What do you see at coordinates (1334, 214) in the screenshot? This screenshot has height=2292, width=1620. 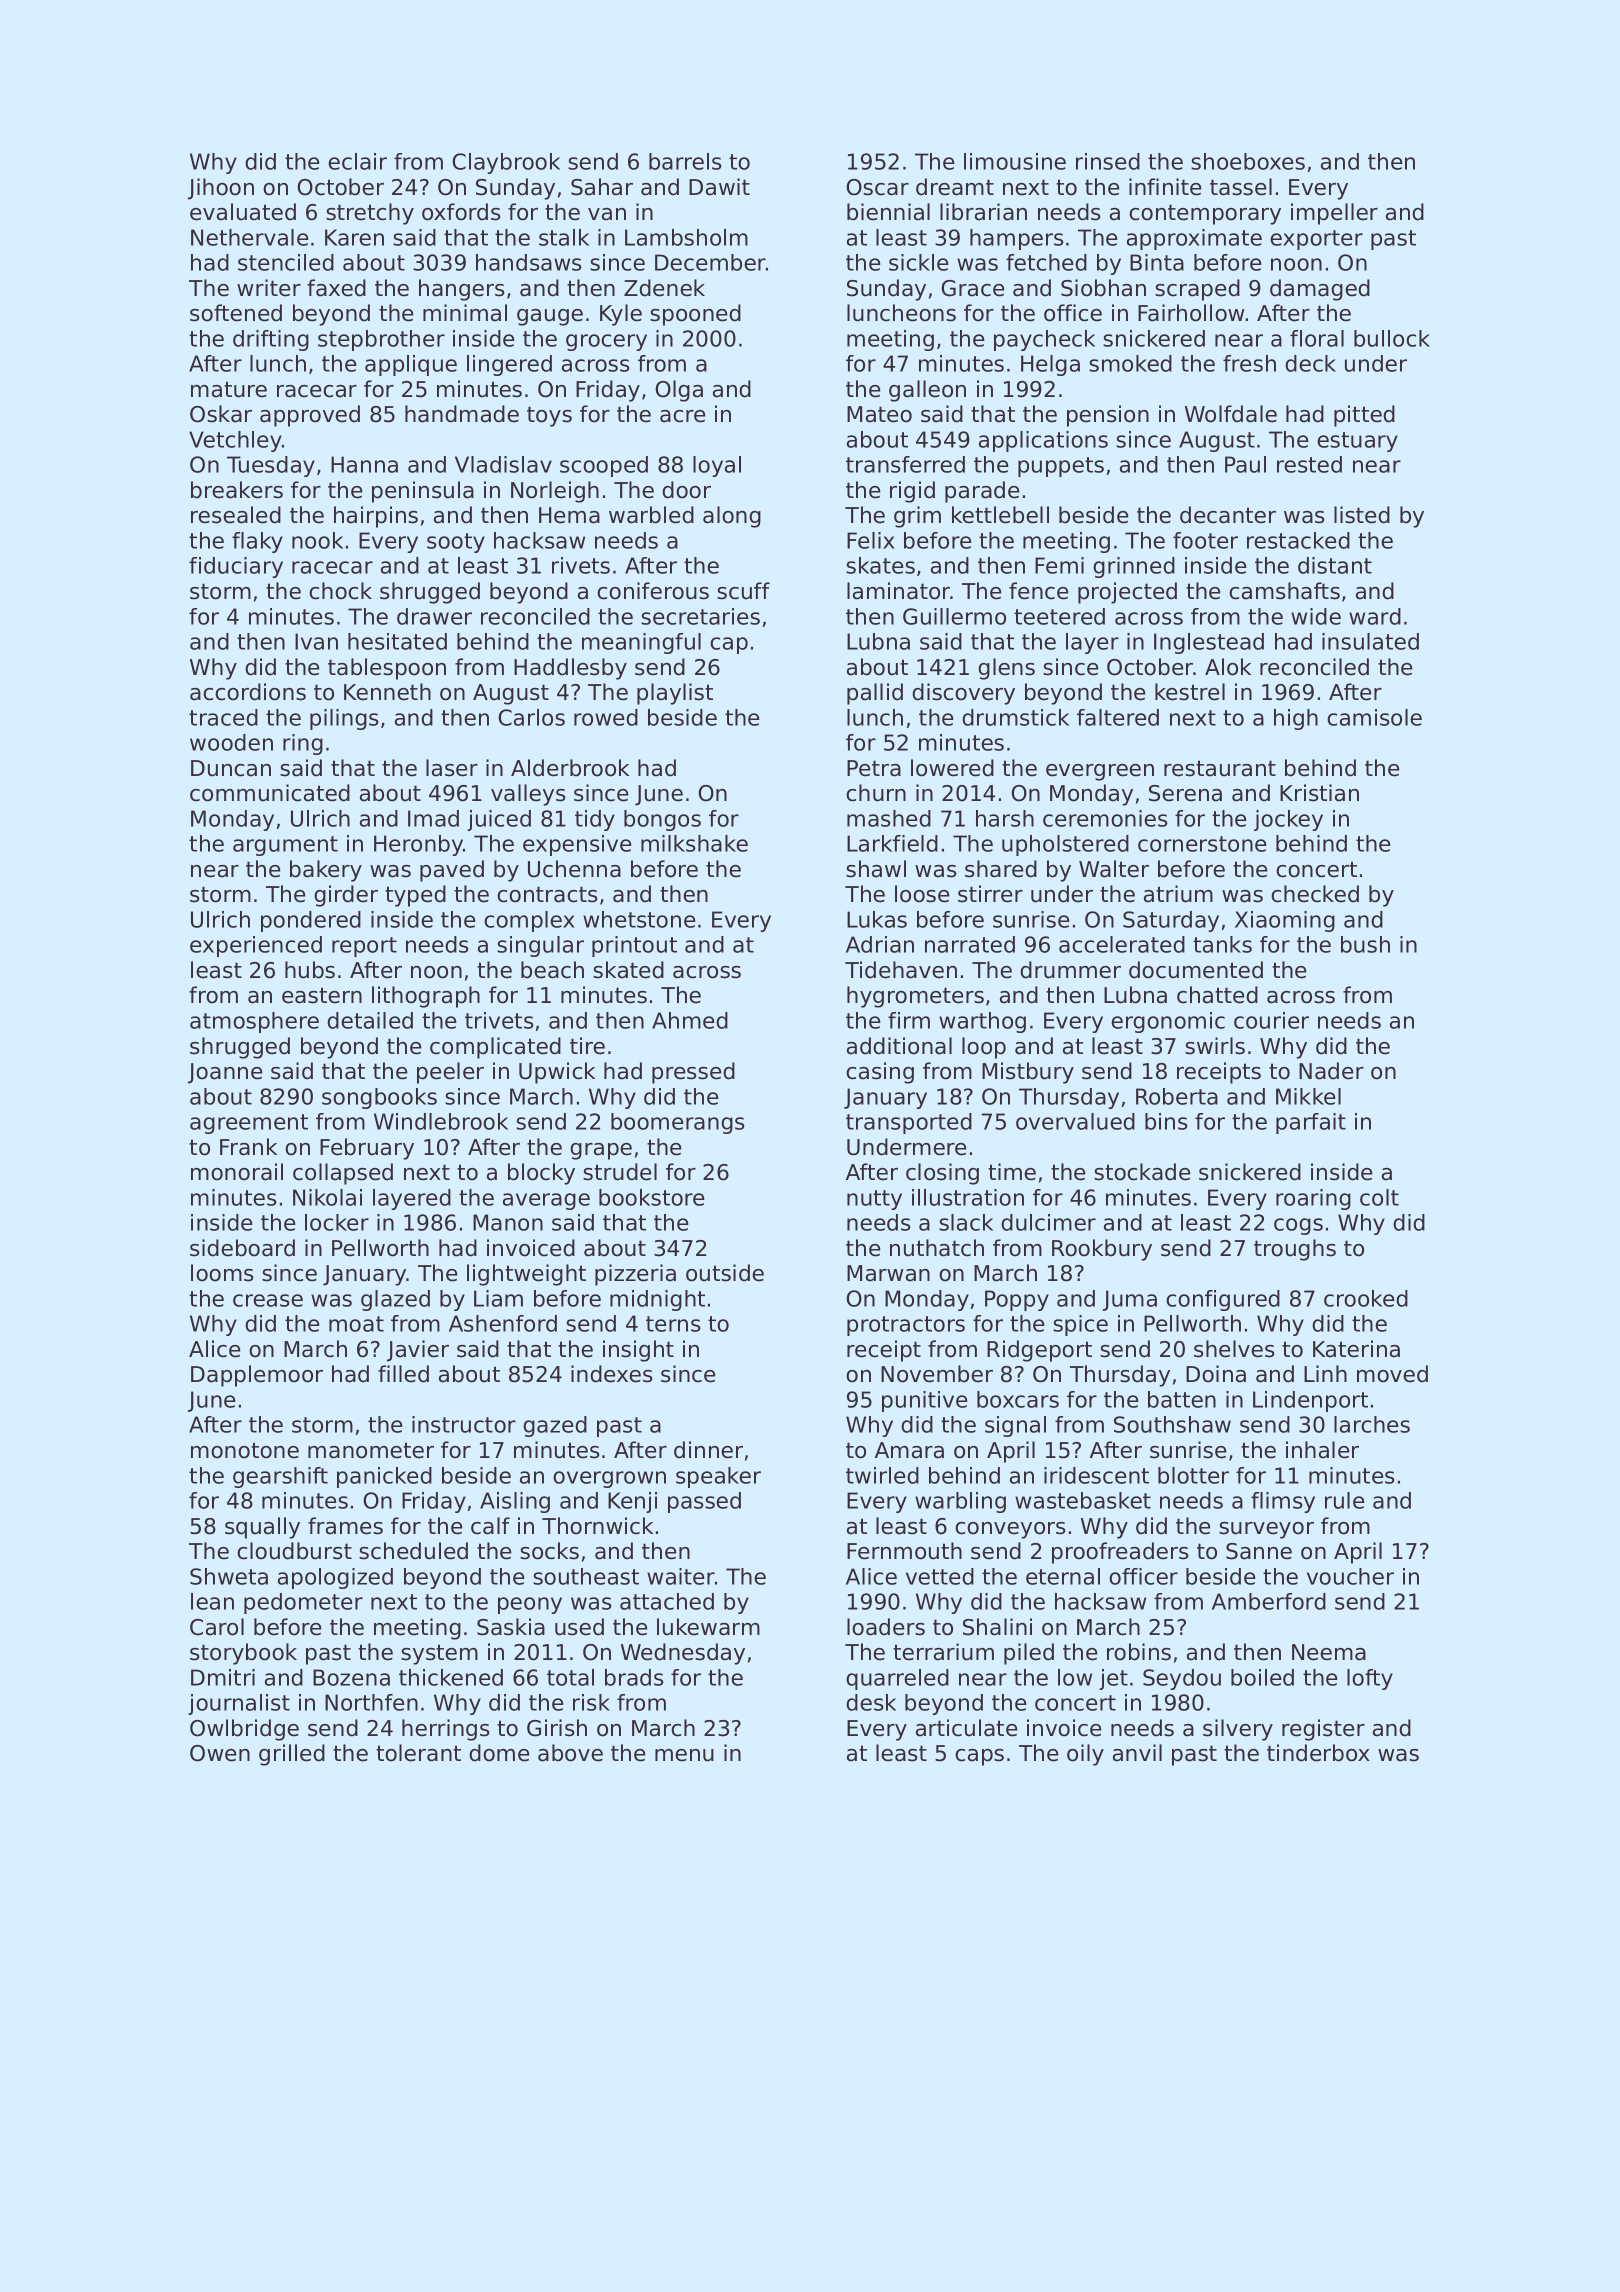 I see `impeller` at bounding box center [1334, 214].
